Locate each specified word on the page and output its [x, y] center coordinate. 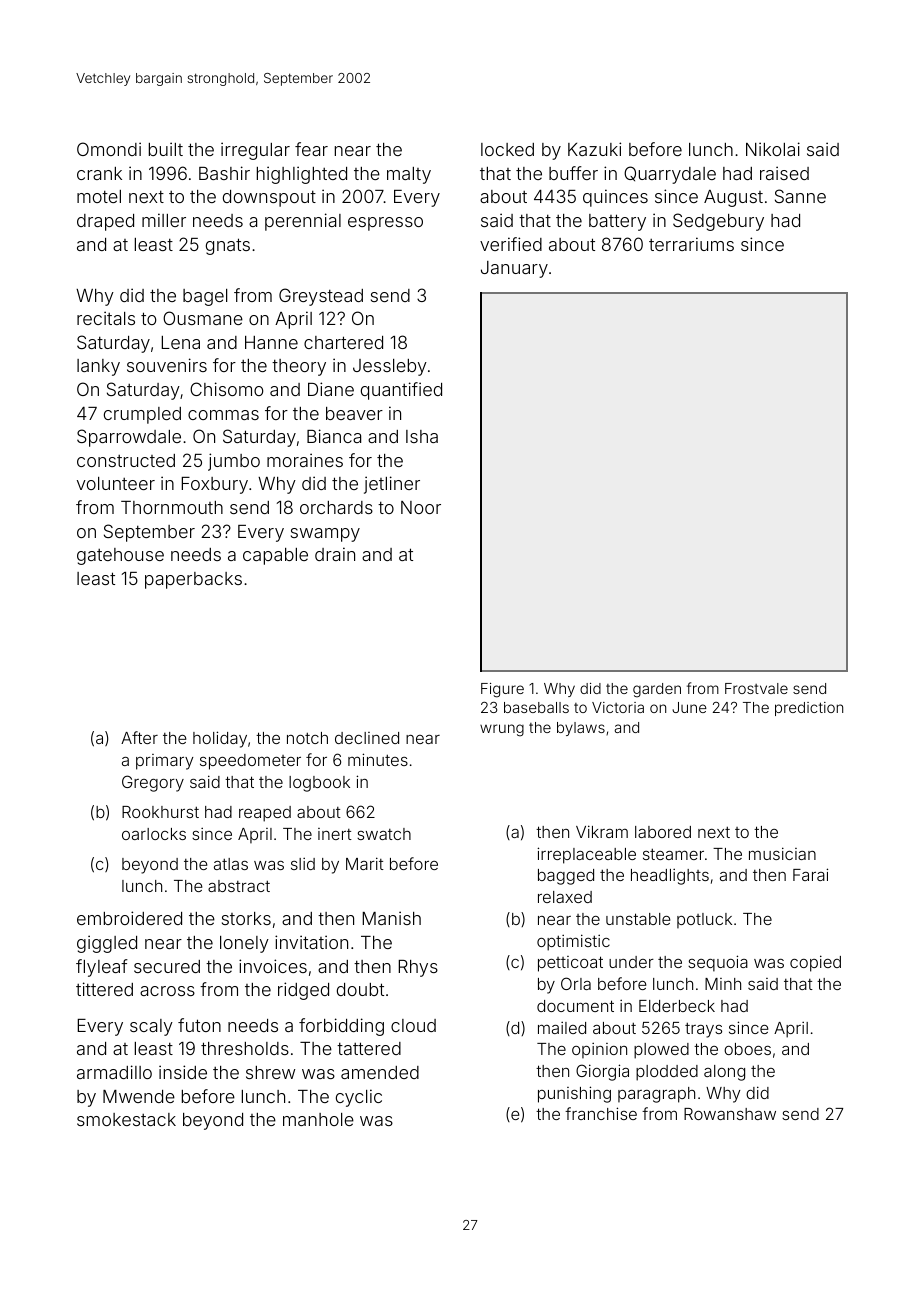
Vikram [602, 831]
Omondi [109, 149]
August [733, 198]
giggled [107, 944]
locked [507, 149]
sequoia [718, 963]
